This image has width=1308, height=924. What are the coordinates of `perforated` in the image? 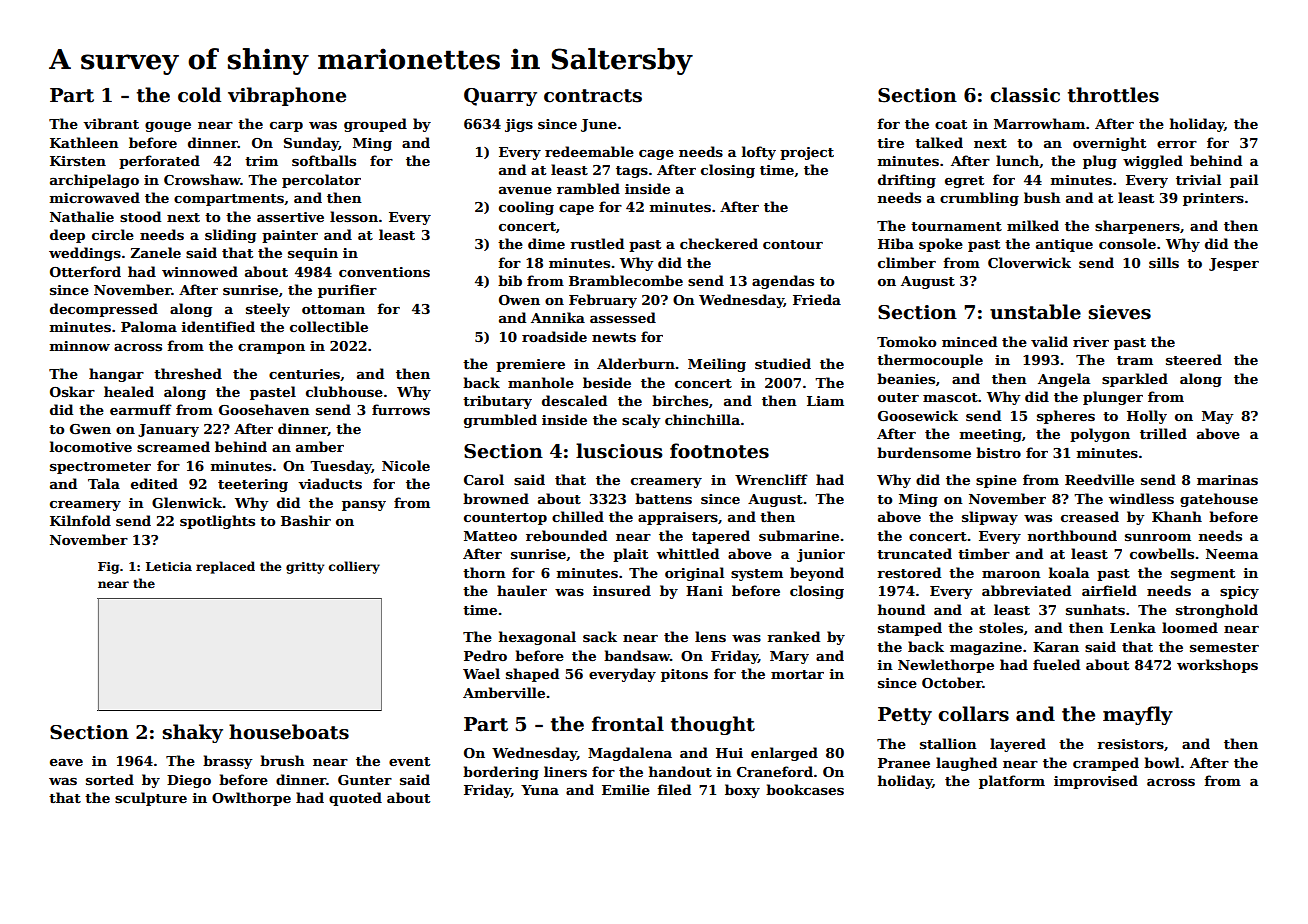 It's located at (159, 162).
